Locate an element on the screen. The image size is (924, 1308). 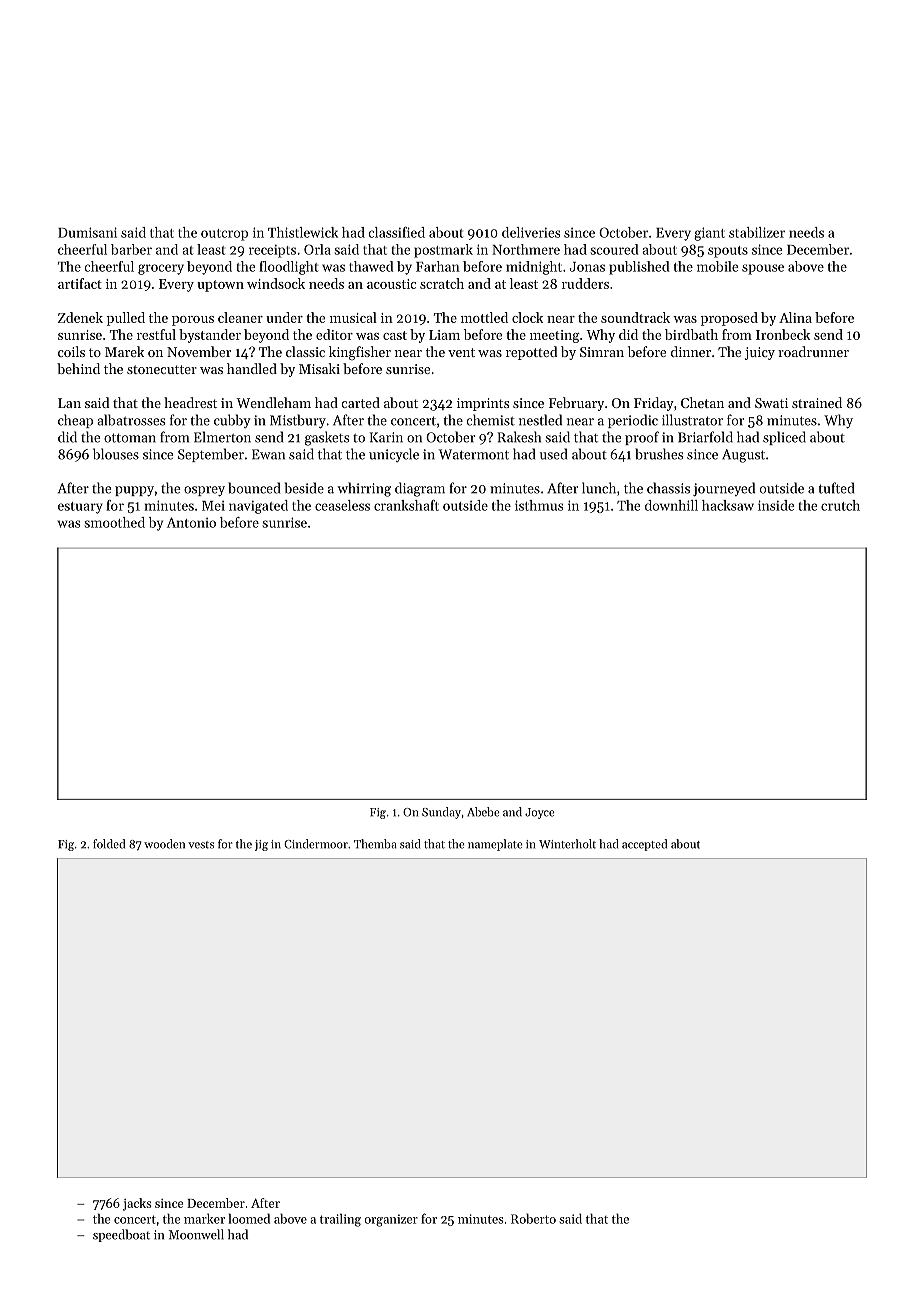
behind is located at coordinates (78, 368).
